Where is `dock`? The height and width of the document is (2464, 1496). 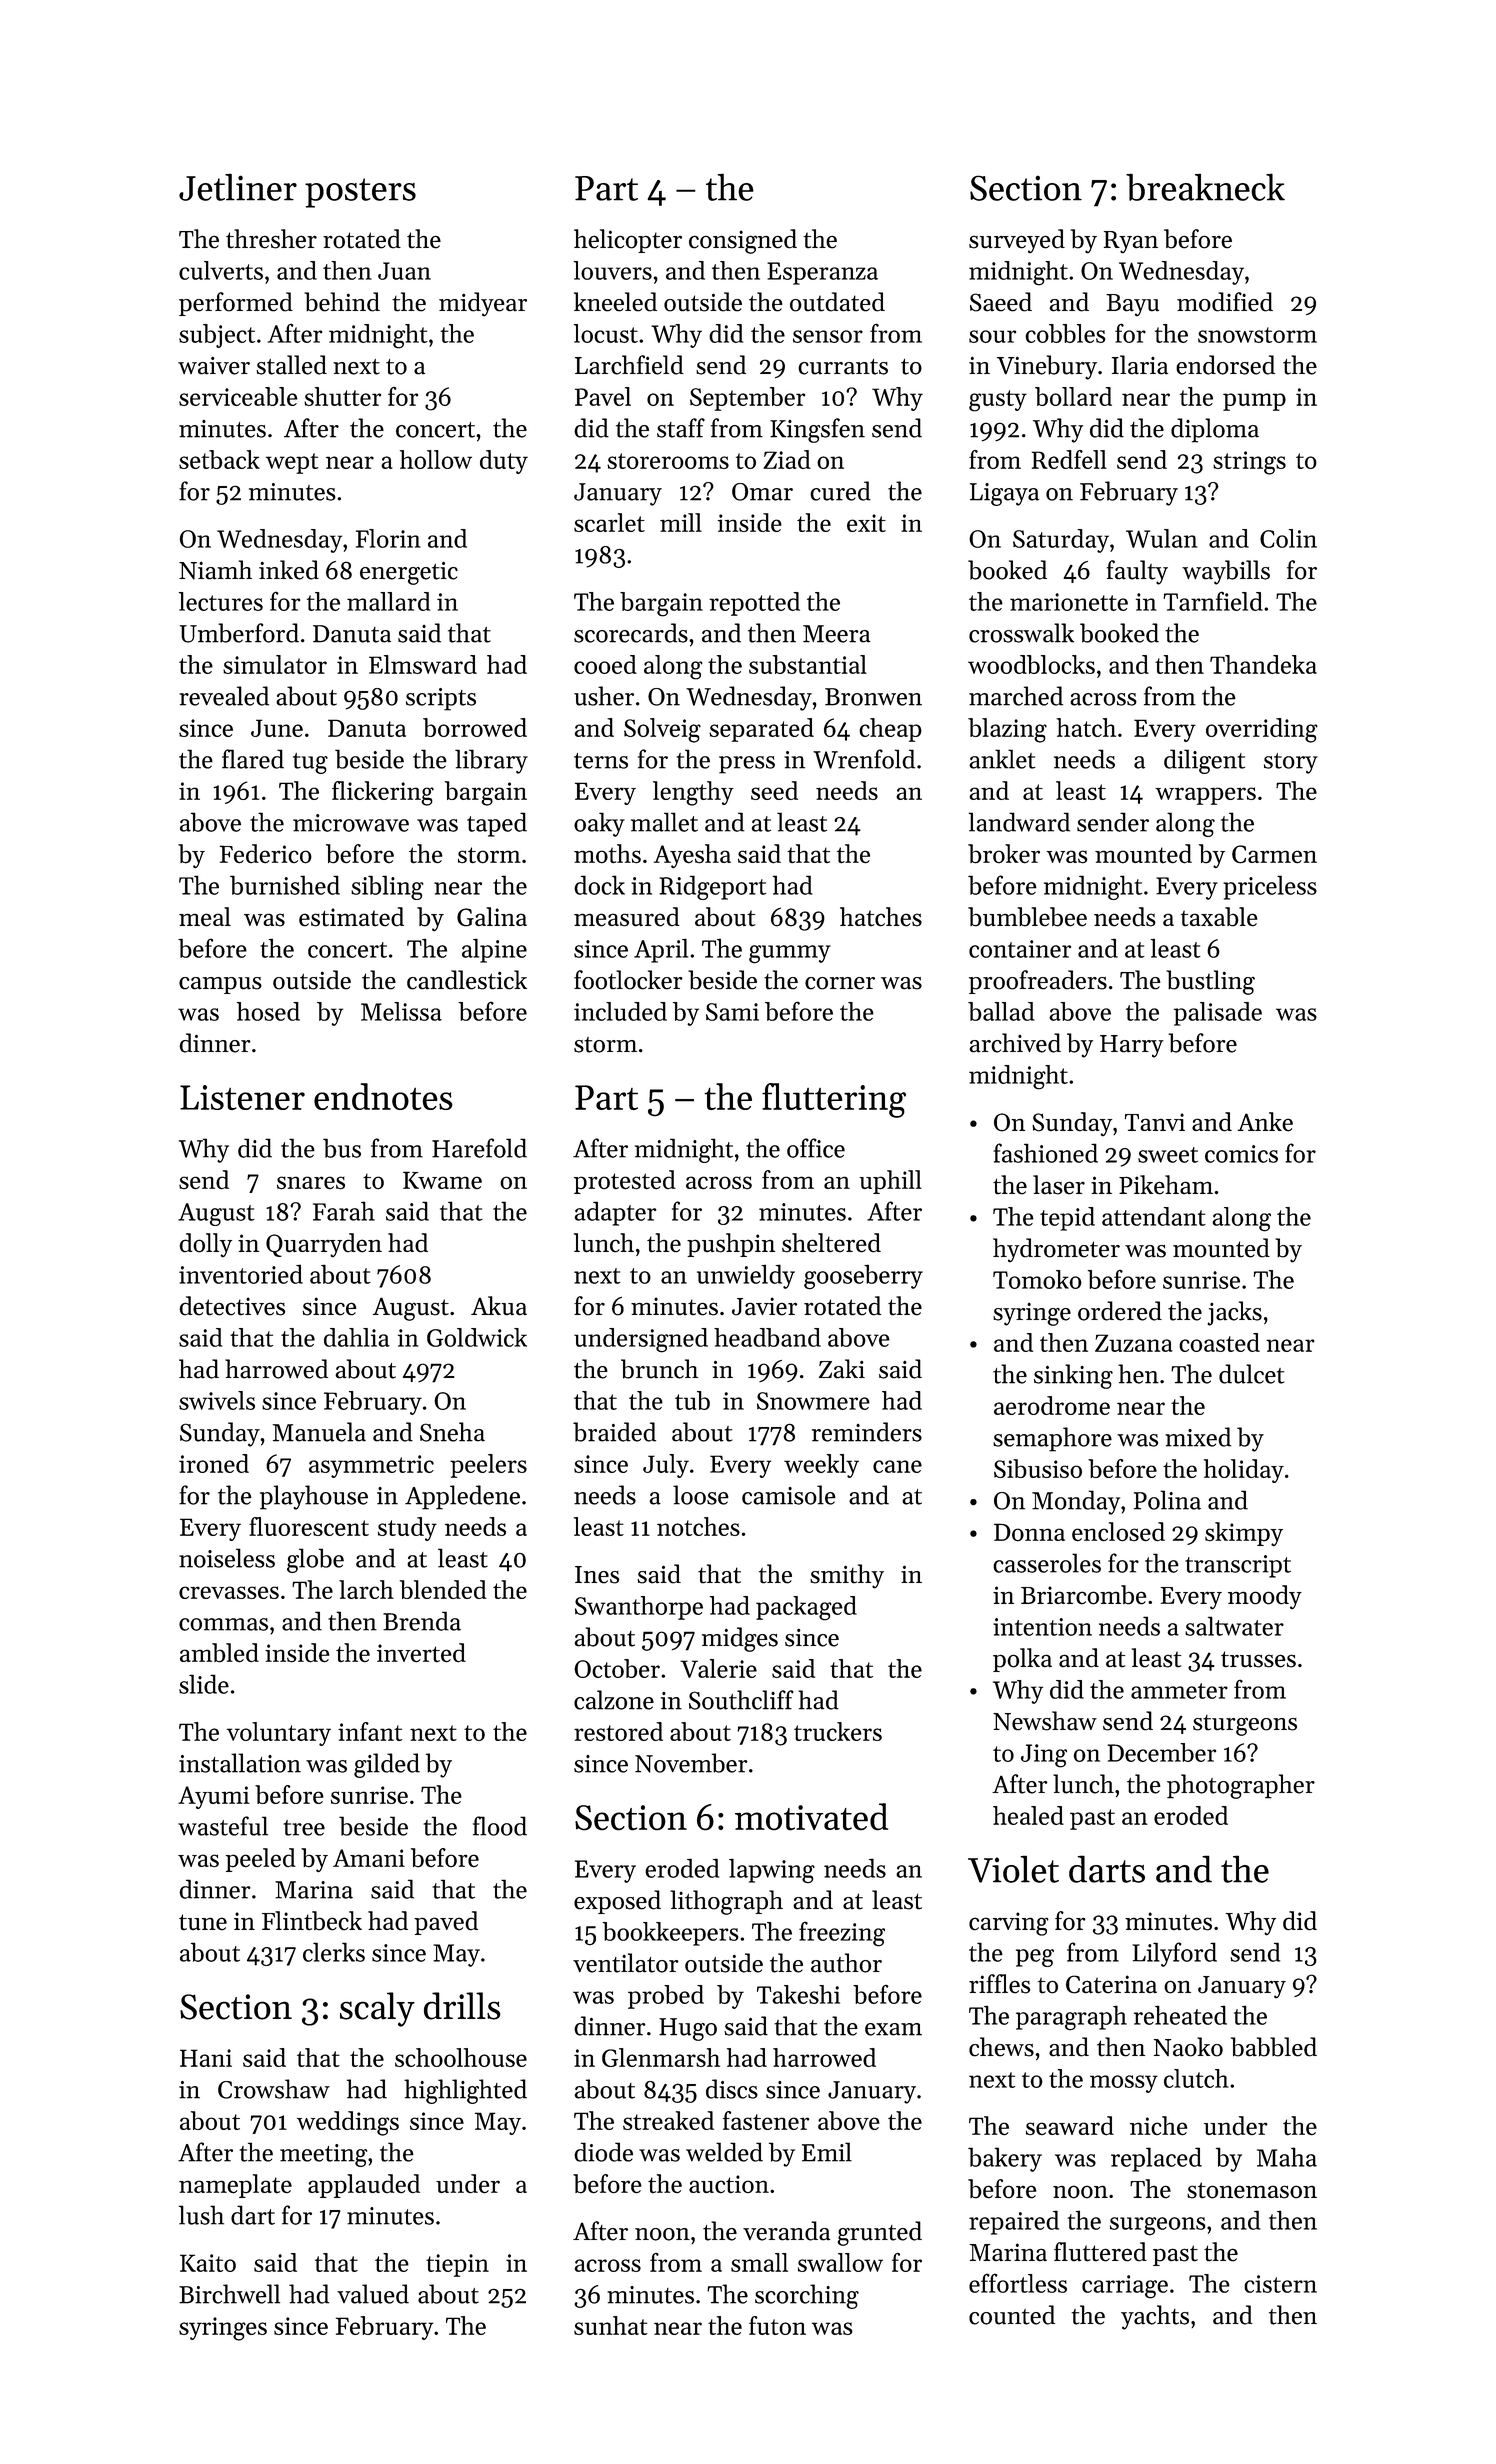 dock is located at coordinates (599, 885).
